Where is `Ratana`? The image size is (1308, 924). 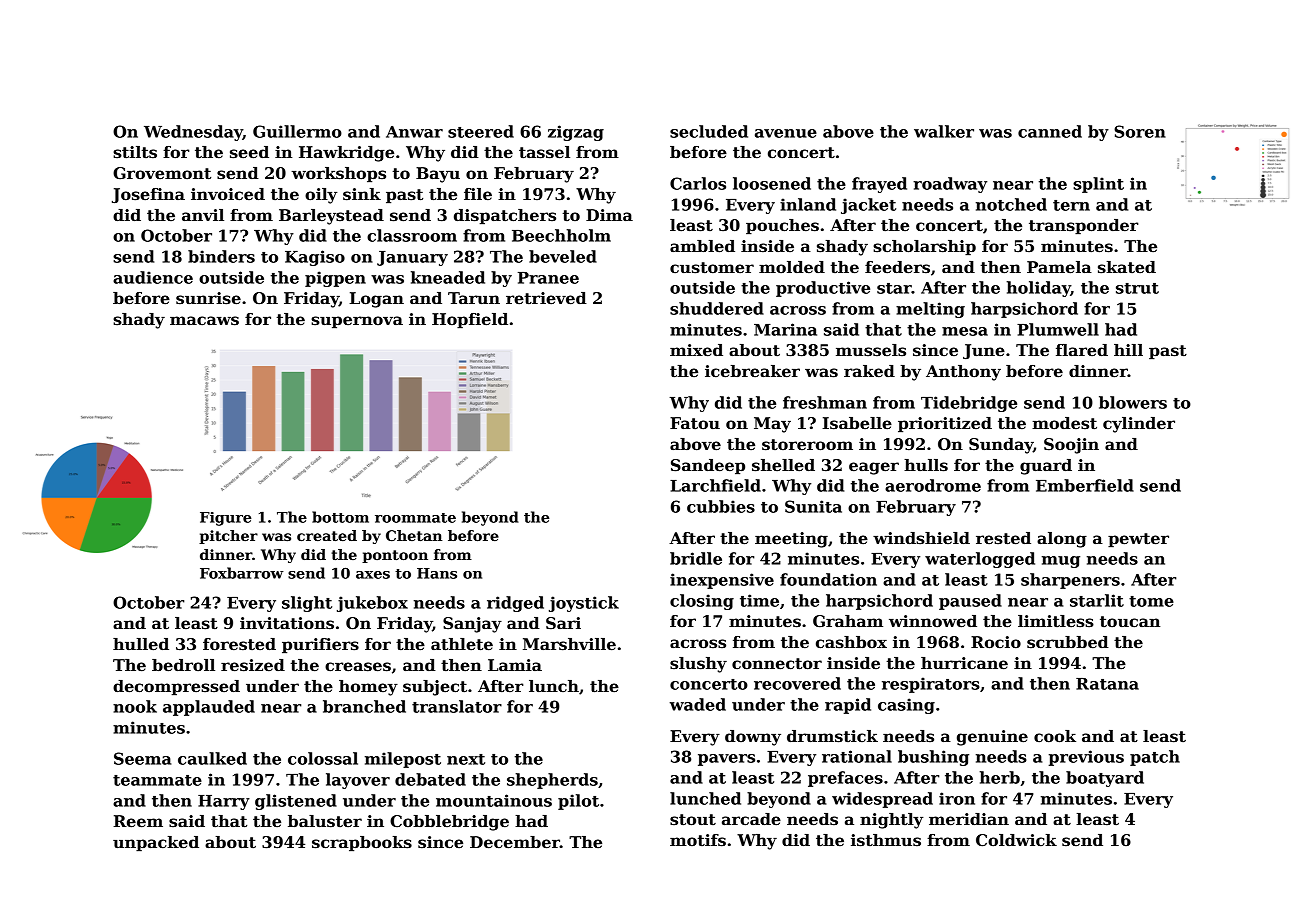
Ratana is located at coordinates (1107, 684).
